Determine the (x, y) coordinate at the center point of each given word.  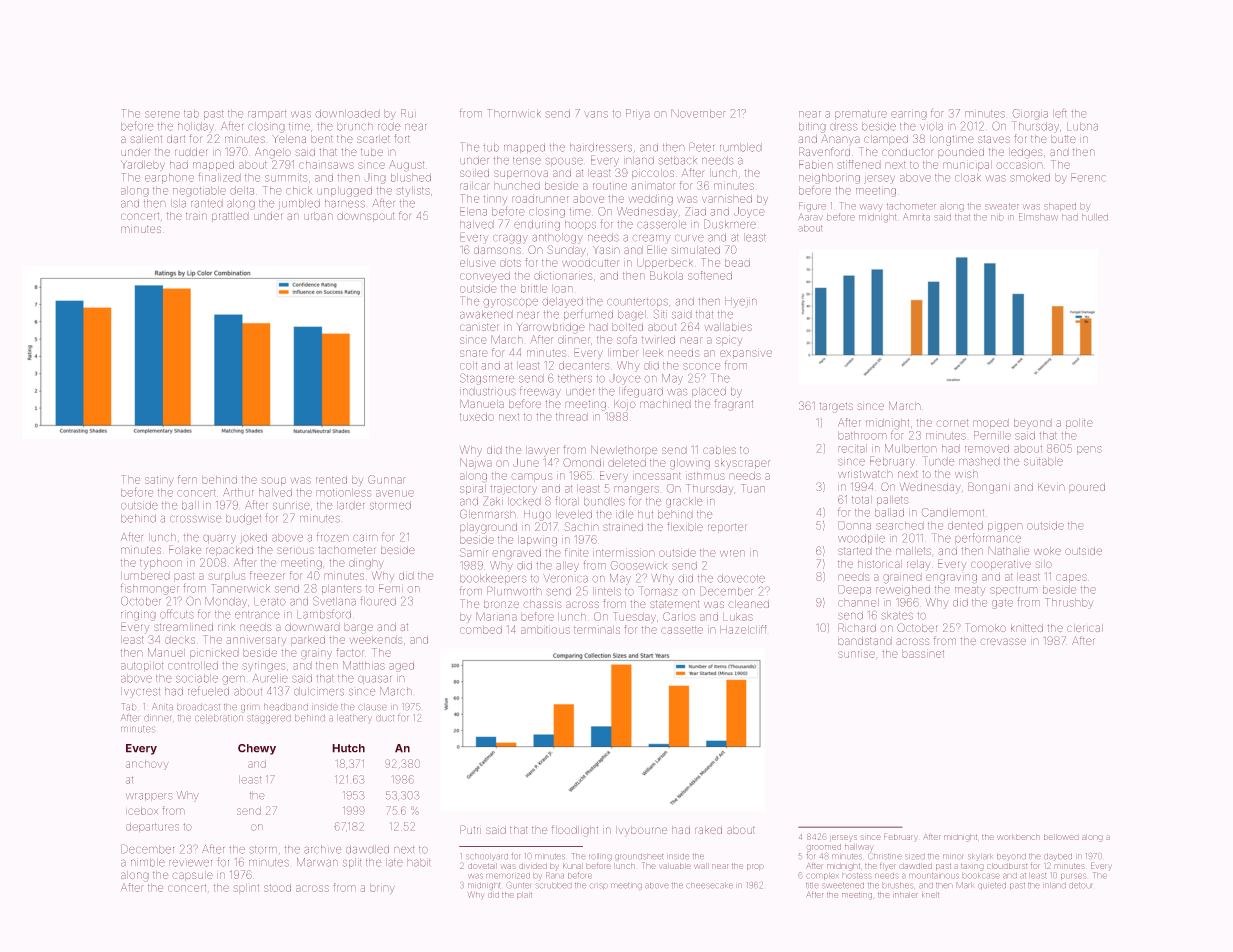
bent (322, 139)
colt (468, 365)
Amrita (916, 217)
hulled (1095, 217)
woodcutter (590, 263)
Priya (638, 114)
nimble (148, 862)
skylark (980, 857)
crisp (598, 886)
